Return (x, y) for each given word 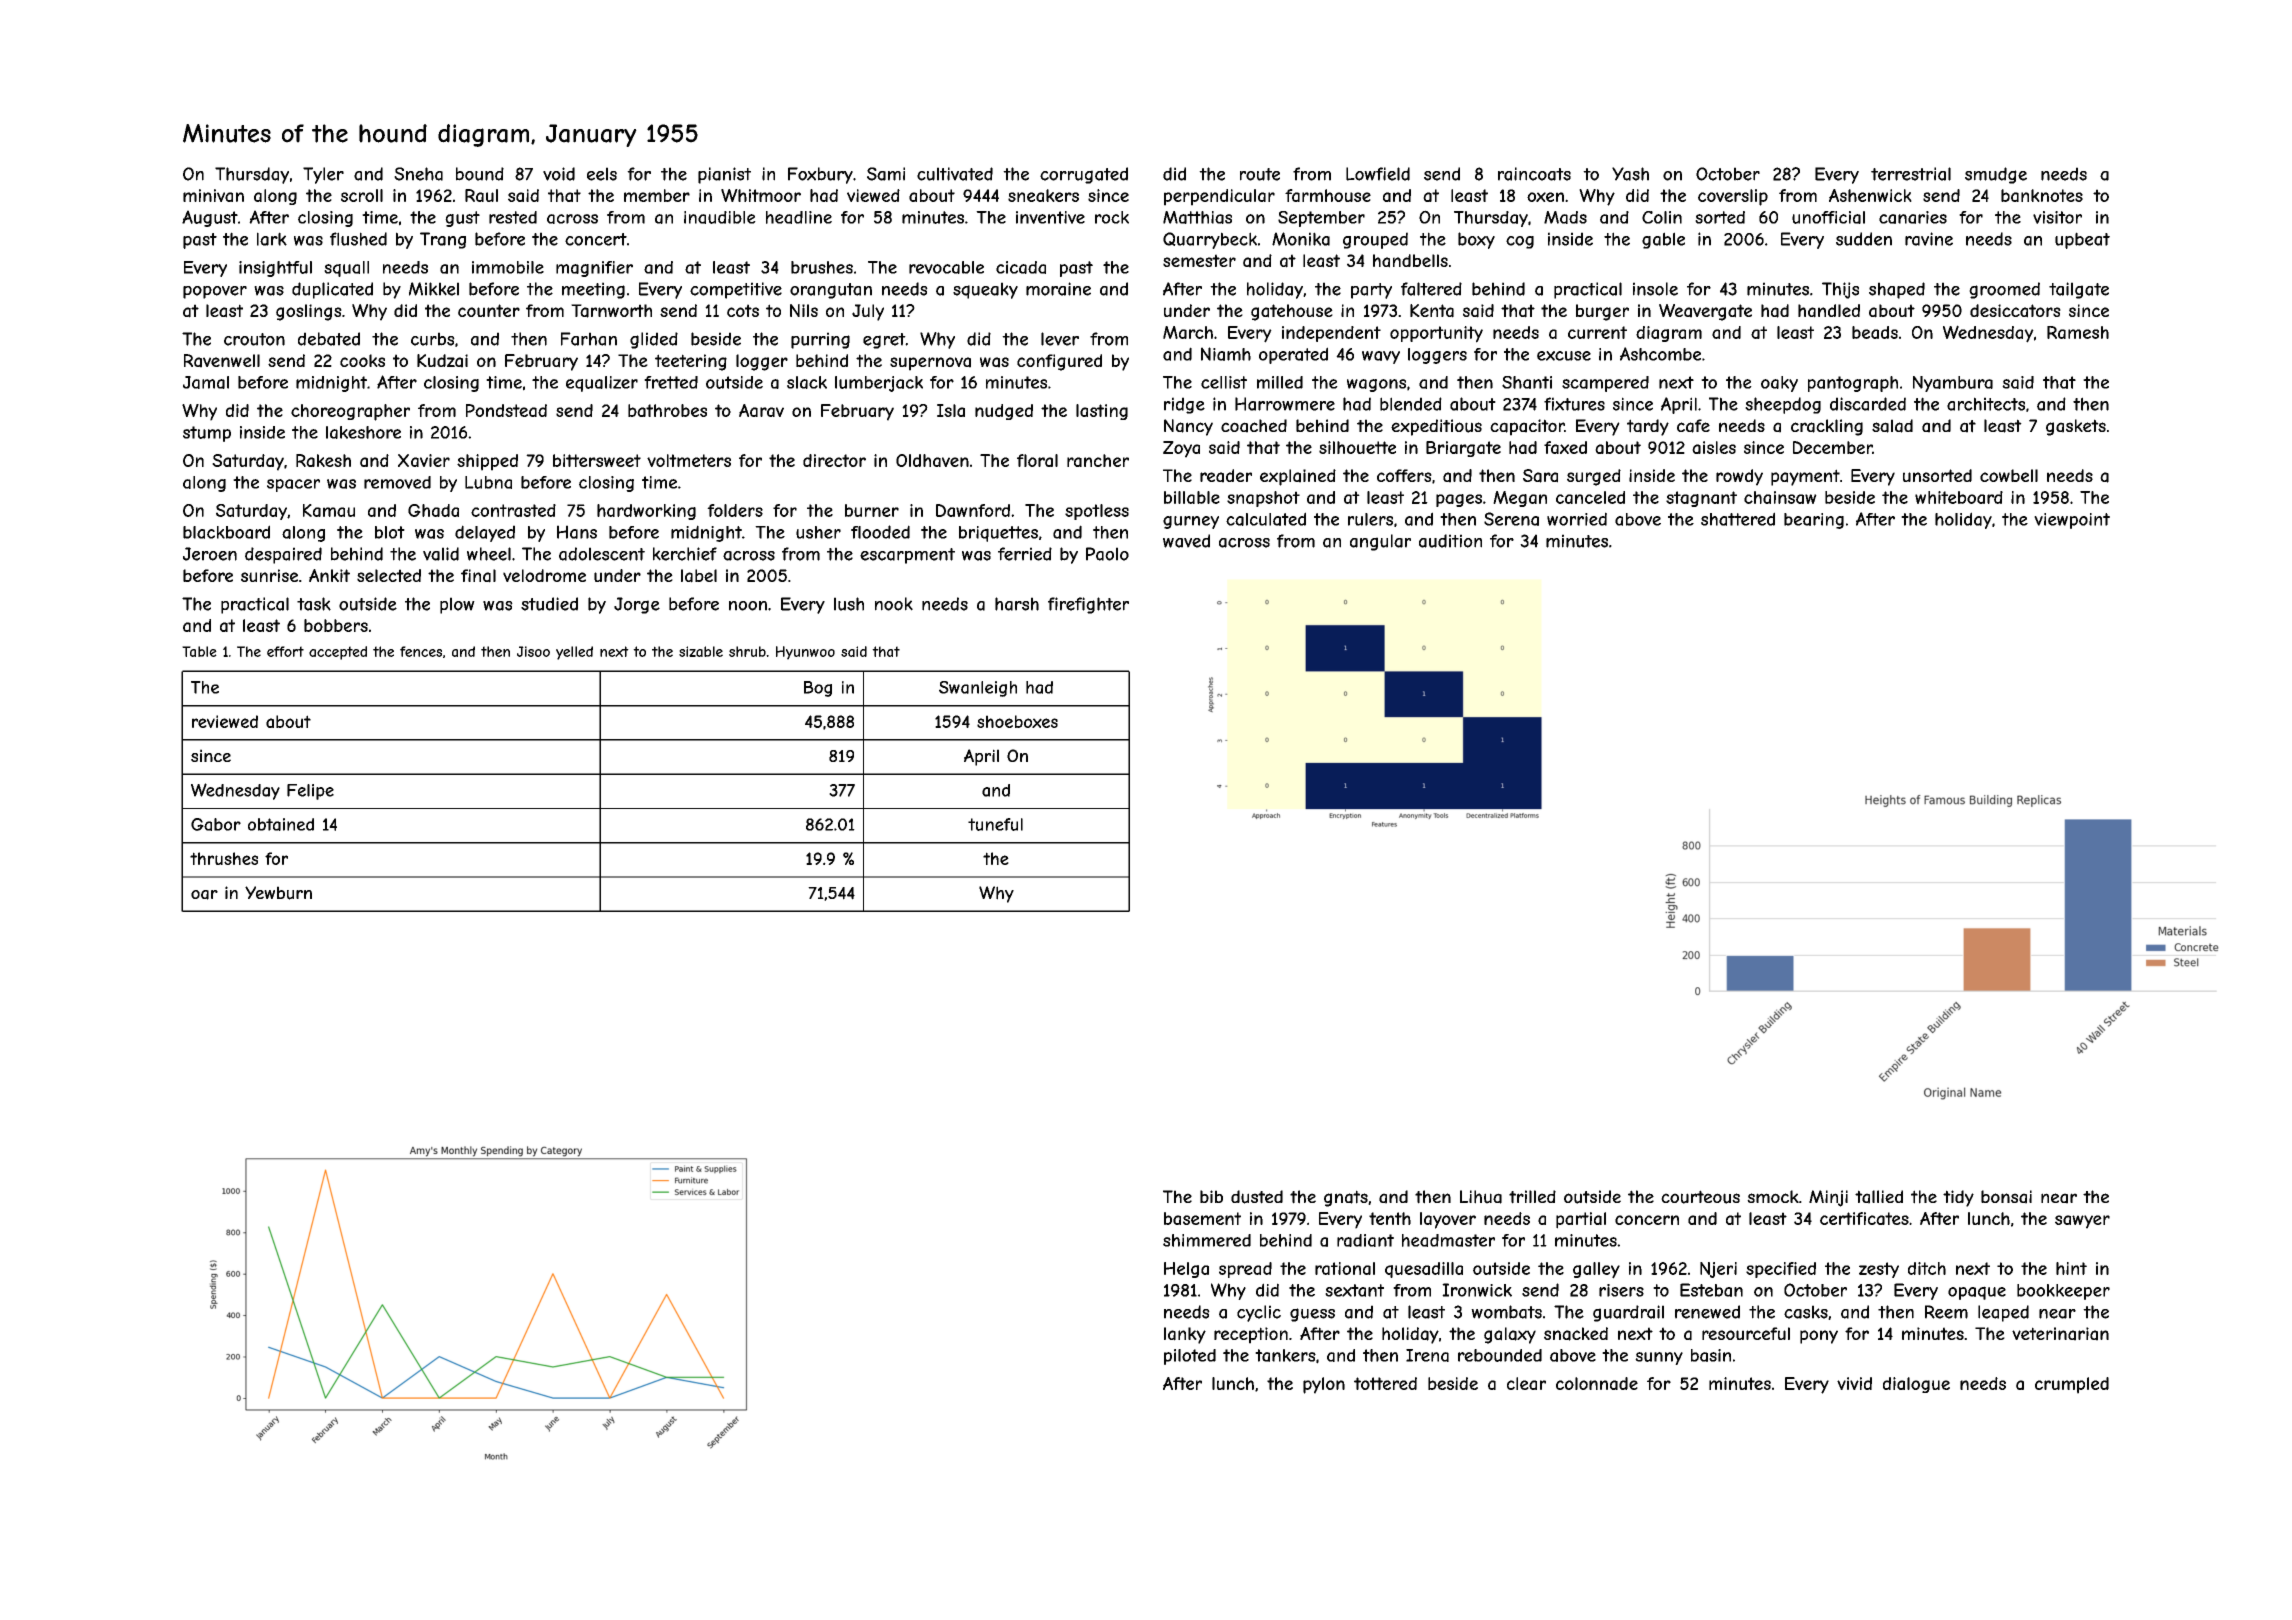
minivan (213, 195)
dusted (1257, 1197)
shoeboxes (1017, 721)
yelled (574, 653)
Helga (1186, 1270)
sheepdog (1783, 405)
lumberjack (879, 384)
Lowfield (1378, 174)
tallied (1879, 1197)
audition (1450, 541)
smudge (1996, 175)
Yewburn (278, 893)
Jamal (206, 382)
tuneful (995, 824)
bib (1211, 1196)
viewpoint (2072, 521)
